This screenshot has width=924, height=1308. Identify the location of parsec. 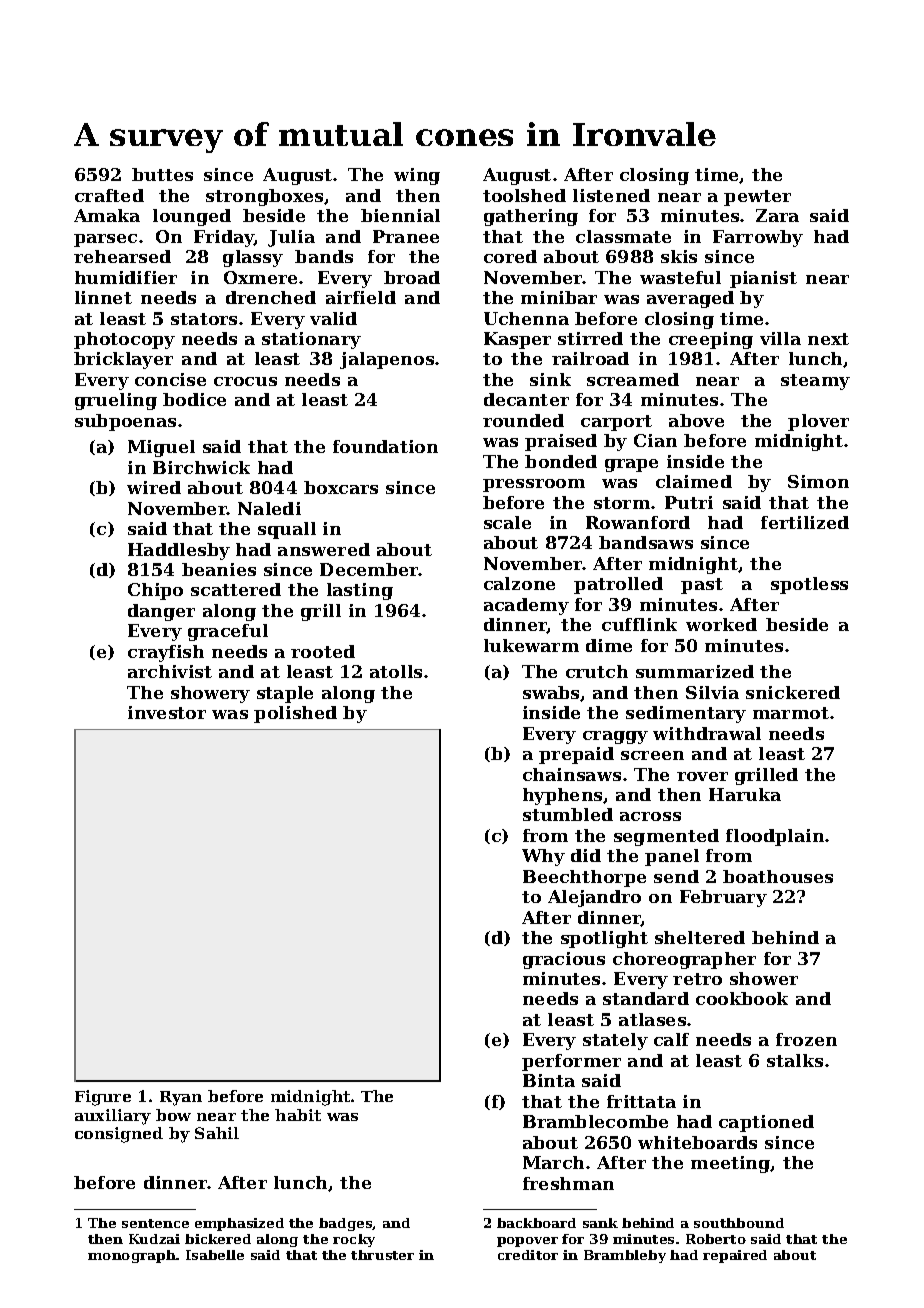
(105, 240).
